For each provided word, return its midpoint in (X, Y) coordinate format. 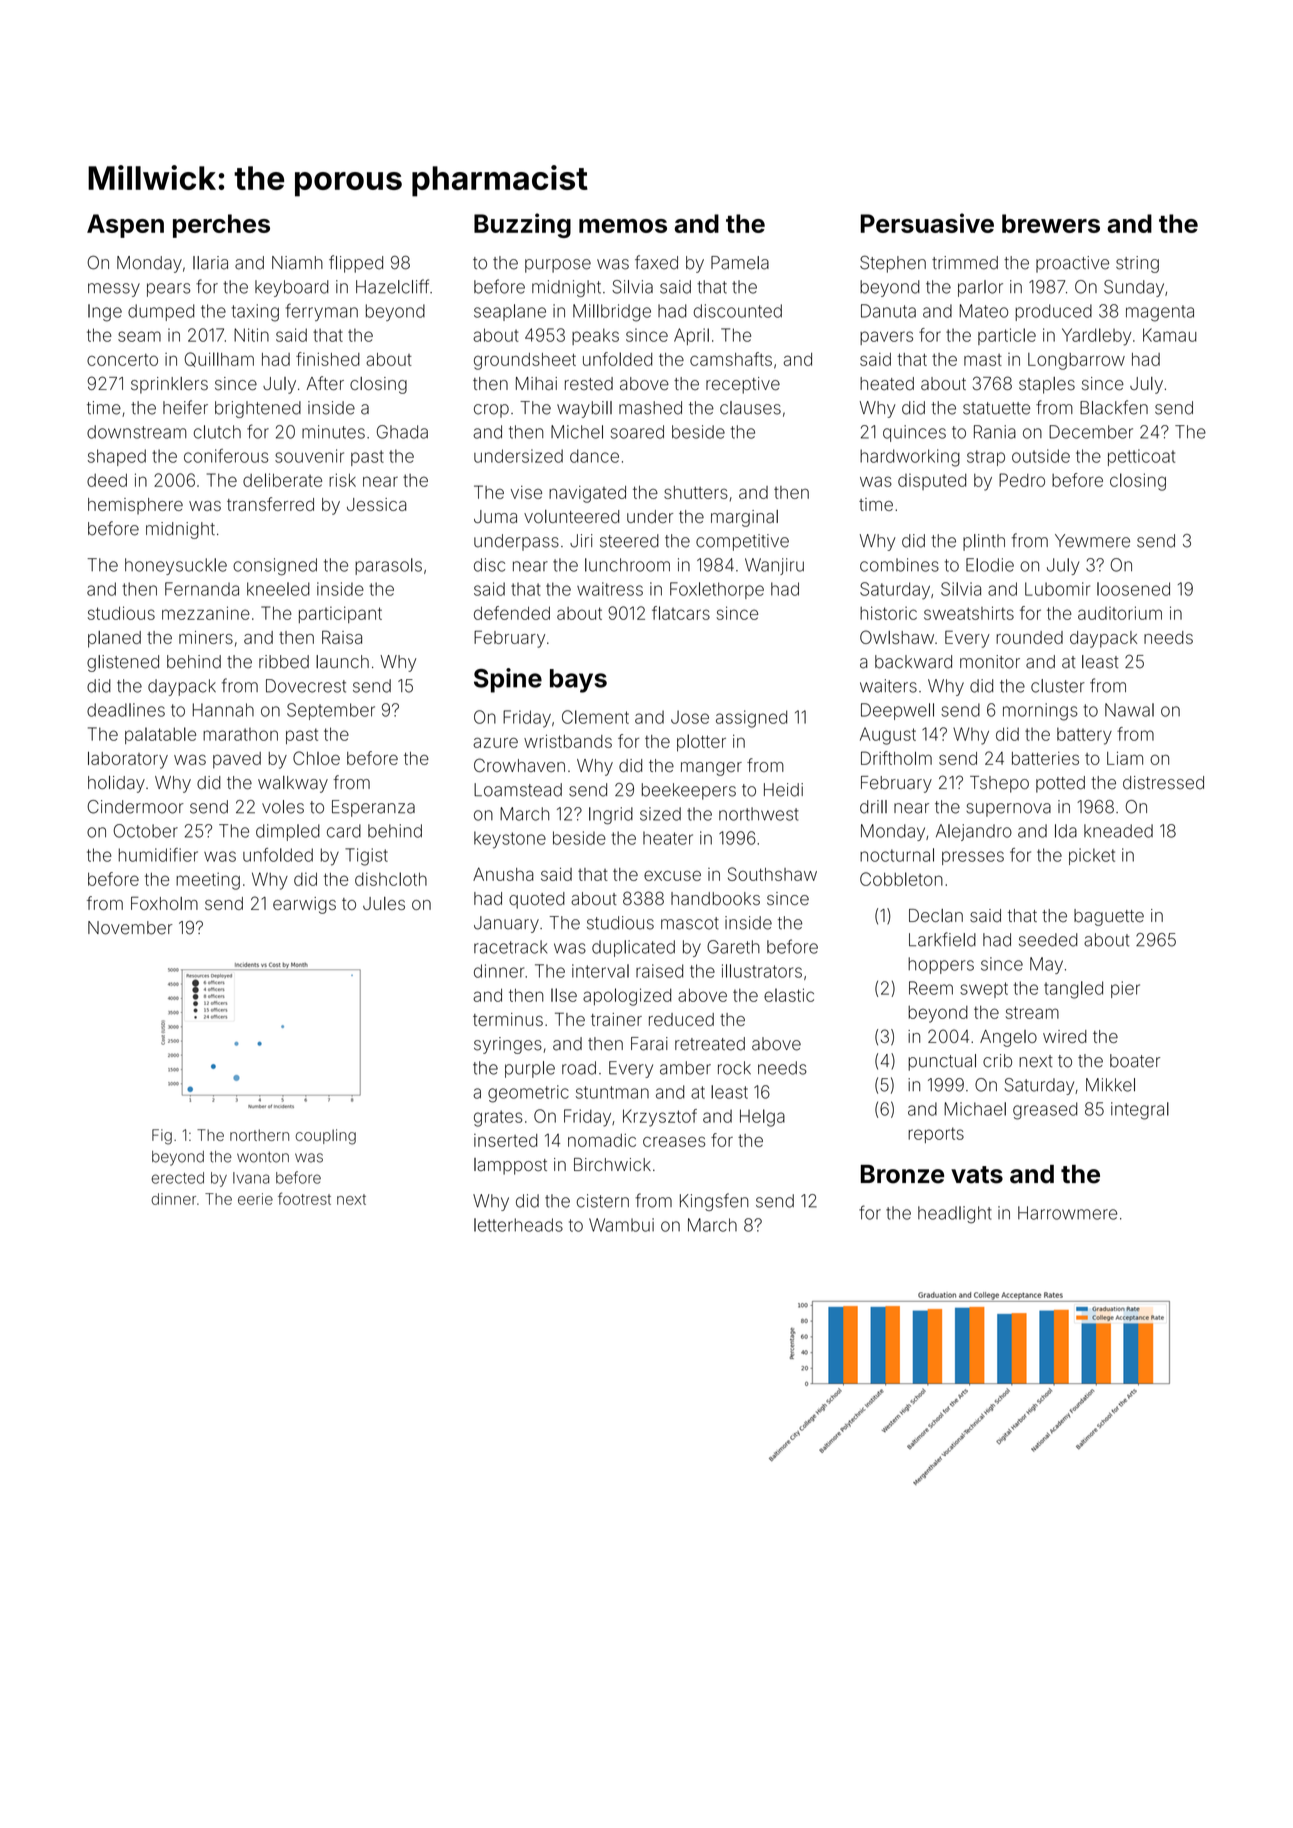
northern (259, 1135)
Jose (690, 717)
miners (206, 637)
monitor (990, 662)
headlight (955, 1215)
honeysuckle (176, 566)
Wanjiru (774, 566)
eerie (255, 1199)
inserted (505, 1140)
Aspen (125, 226)
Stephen (893, 264)
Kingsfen (714, 1202)
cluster (1058, 686)
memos (623, 226)
